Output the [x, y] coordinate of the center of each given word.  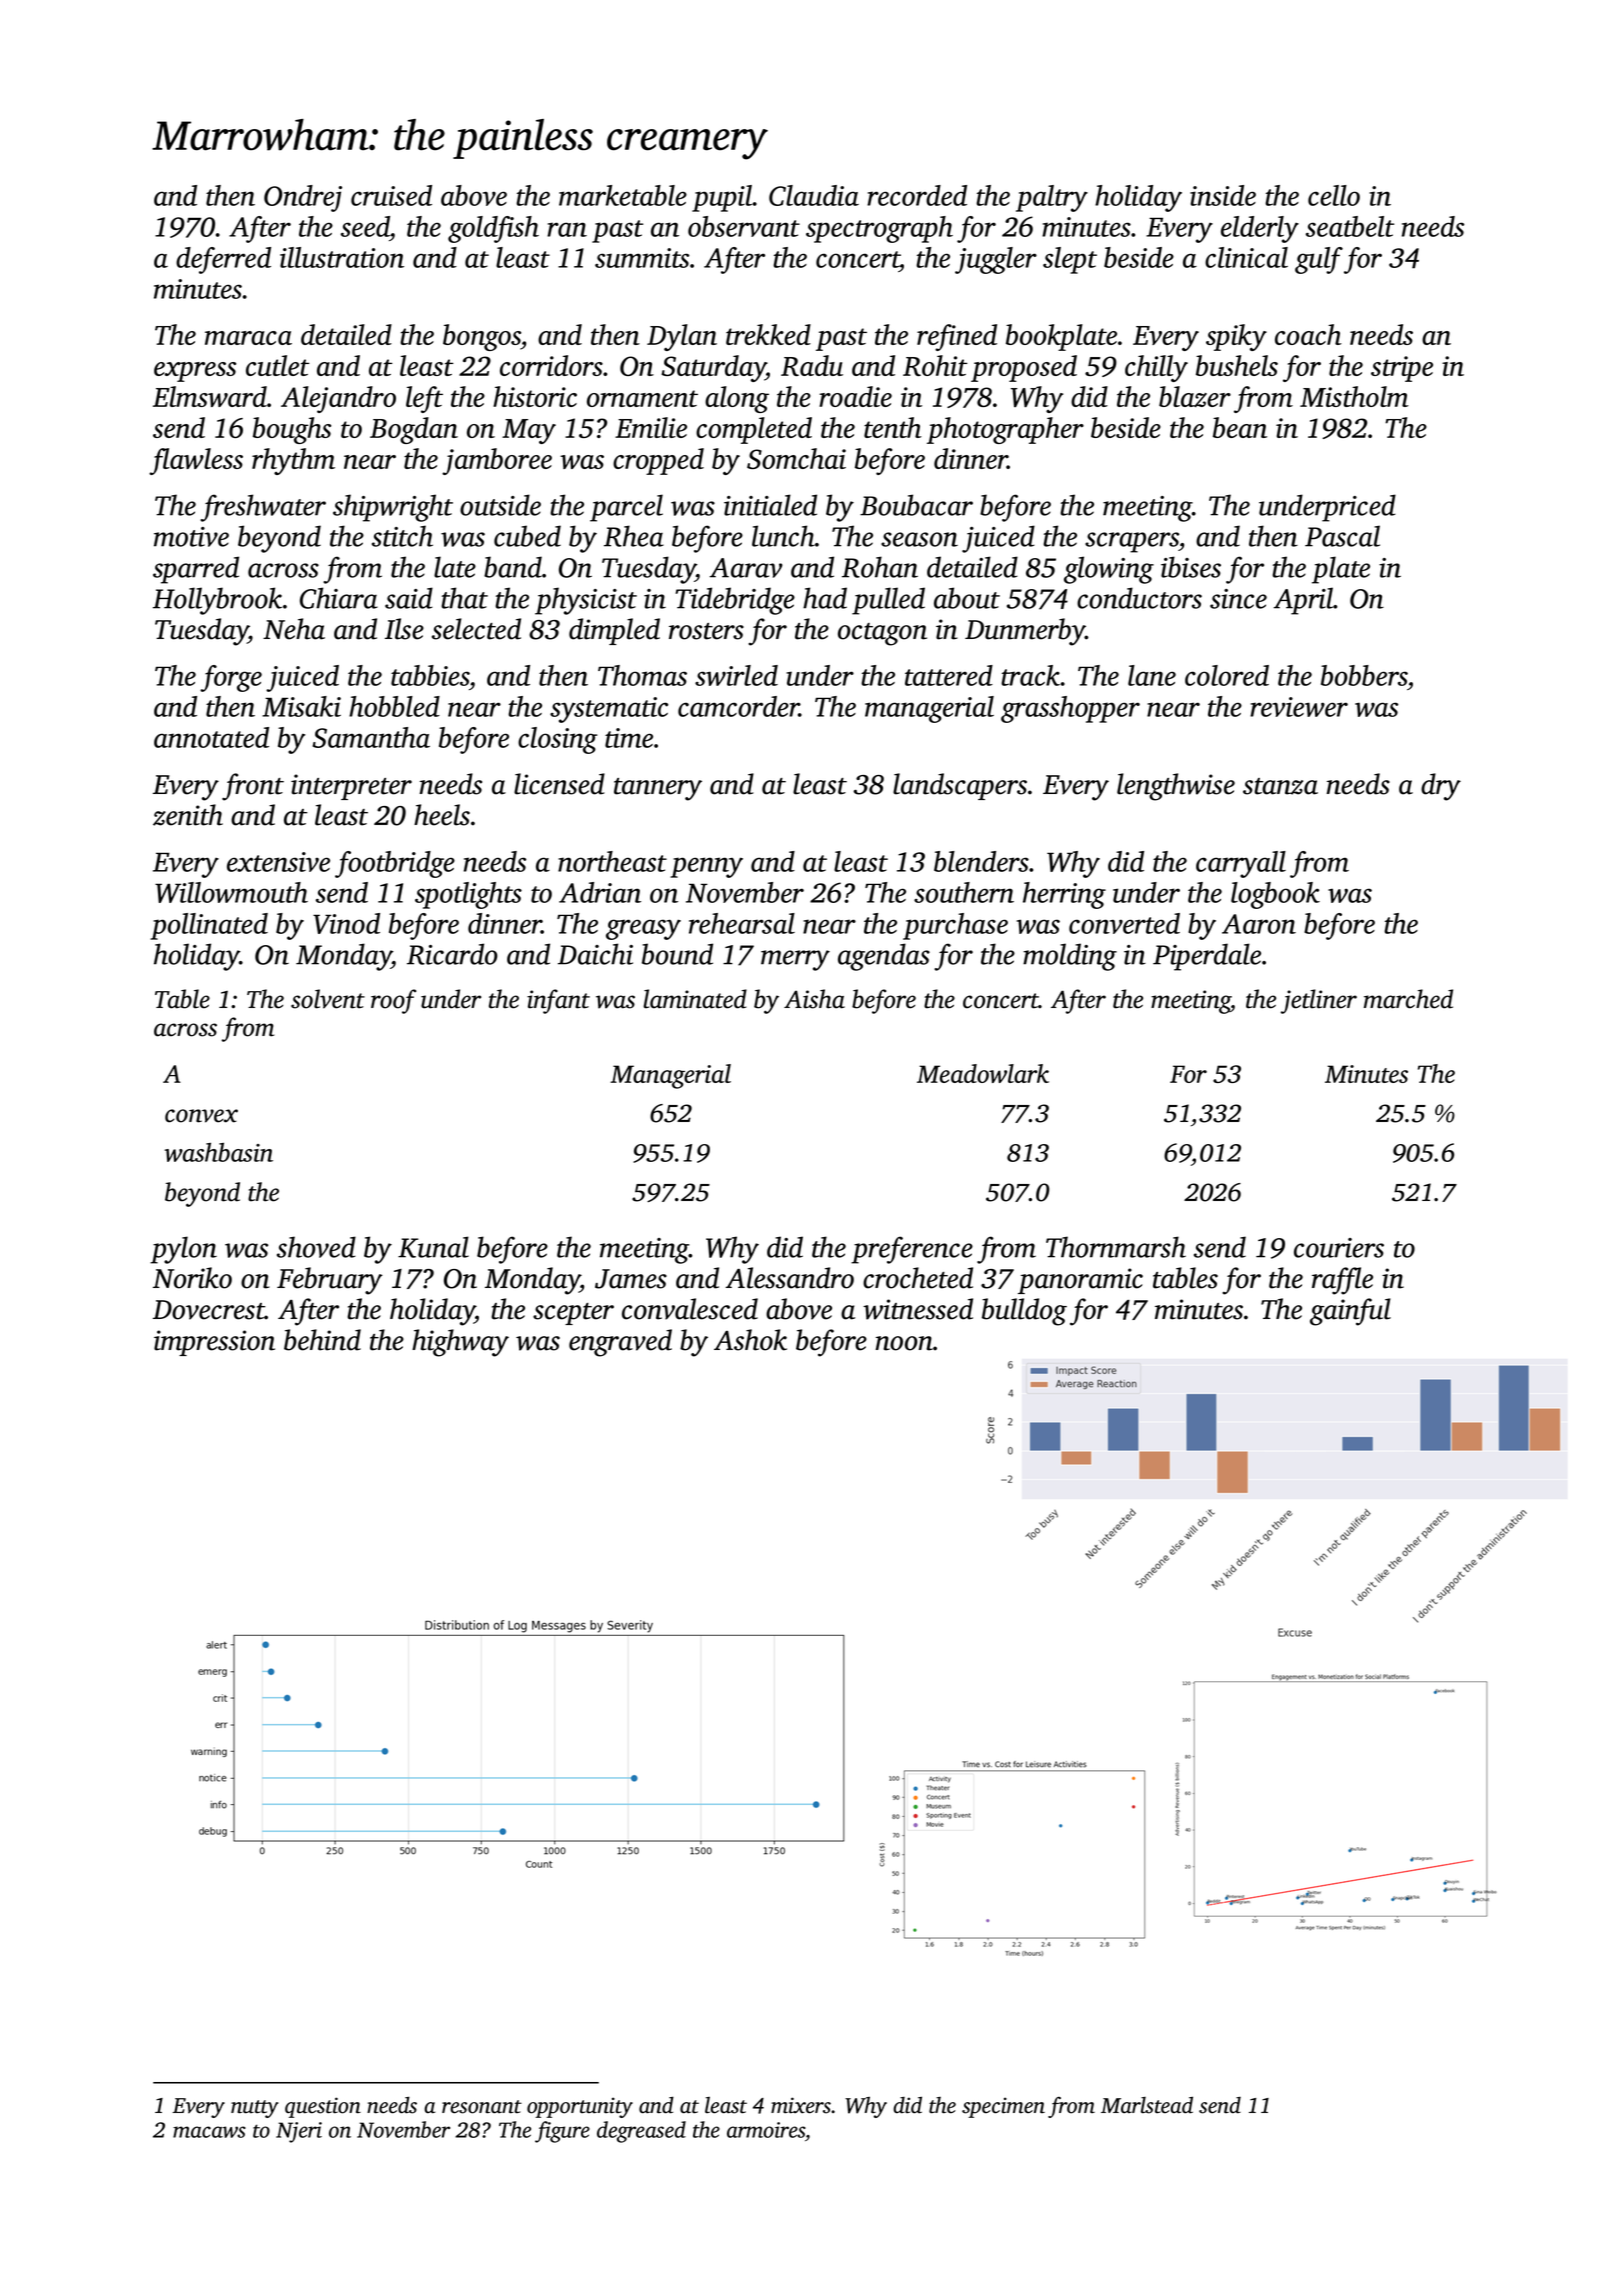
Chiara [339, 598]
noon [904, 1343]
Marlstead [1147, 2105]
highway [460, 1343]
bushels [1237, 365]
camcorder [738, 706]
